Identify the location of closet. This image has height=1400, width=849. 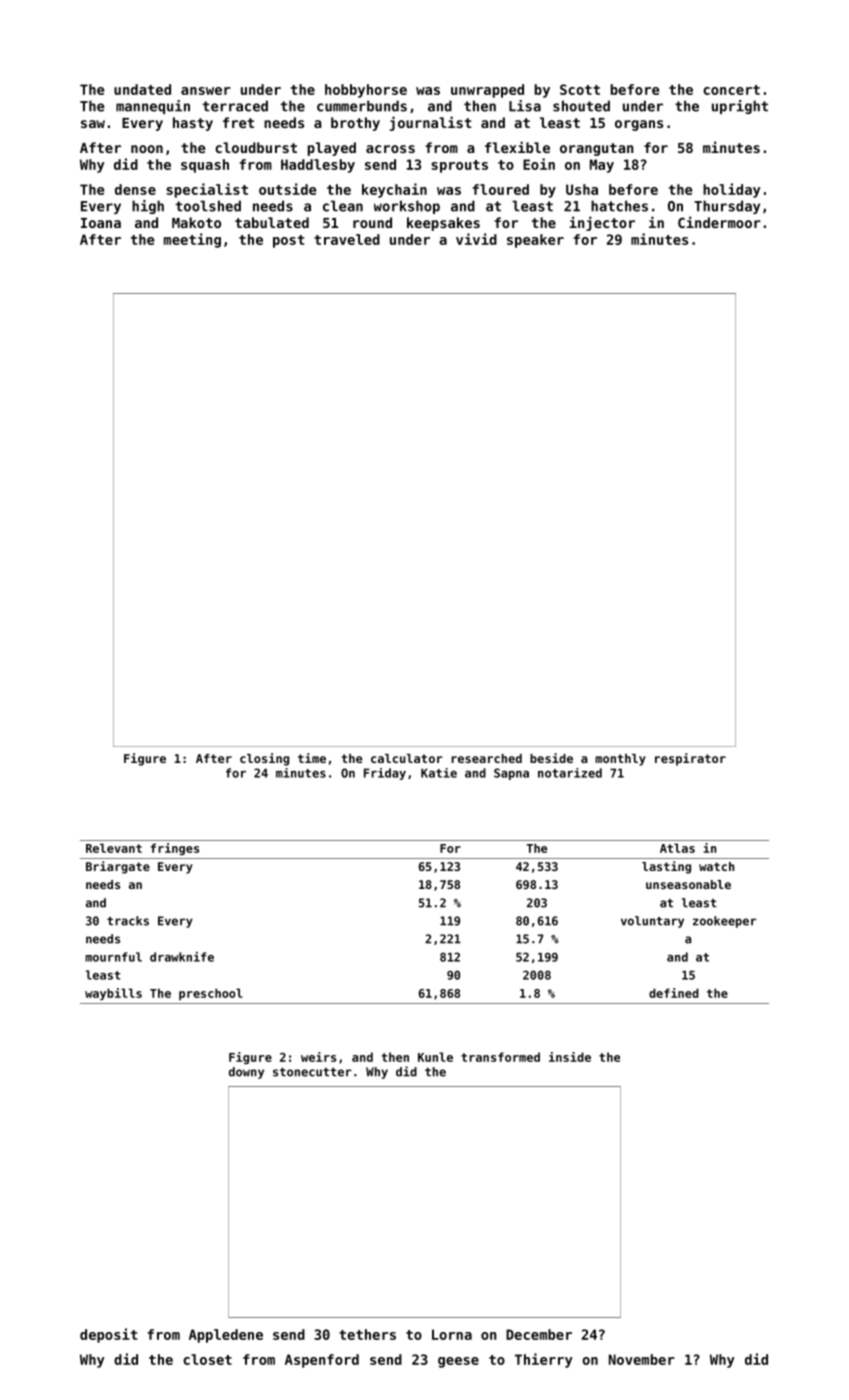
(207, 1359).
